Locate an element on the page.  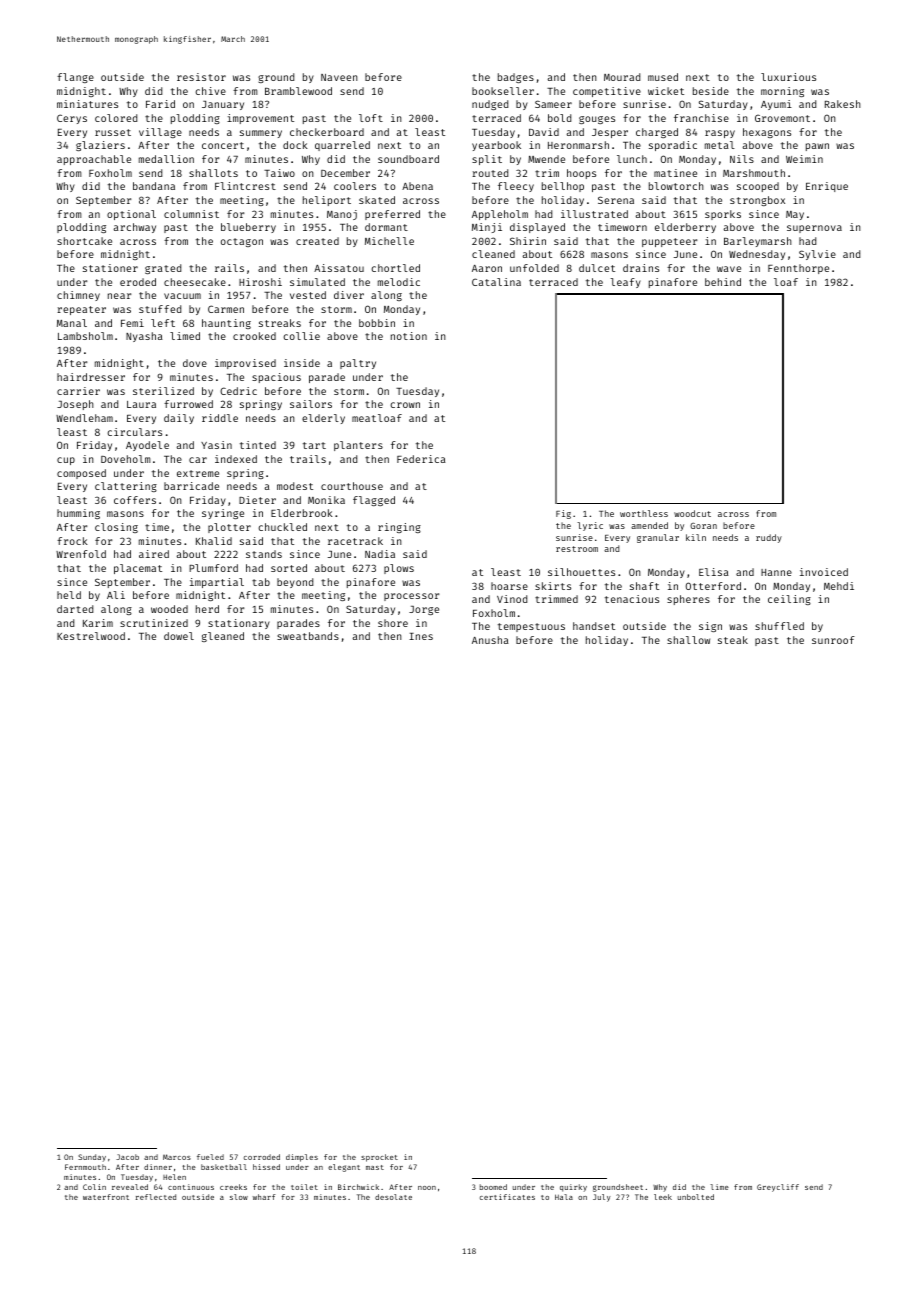
clattering is located at coordinates (126, 487).
